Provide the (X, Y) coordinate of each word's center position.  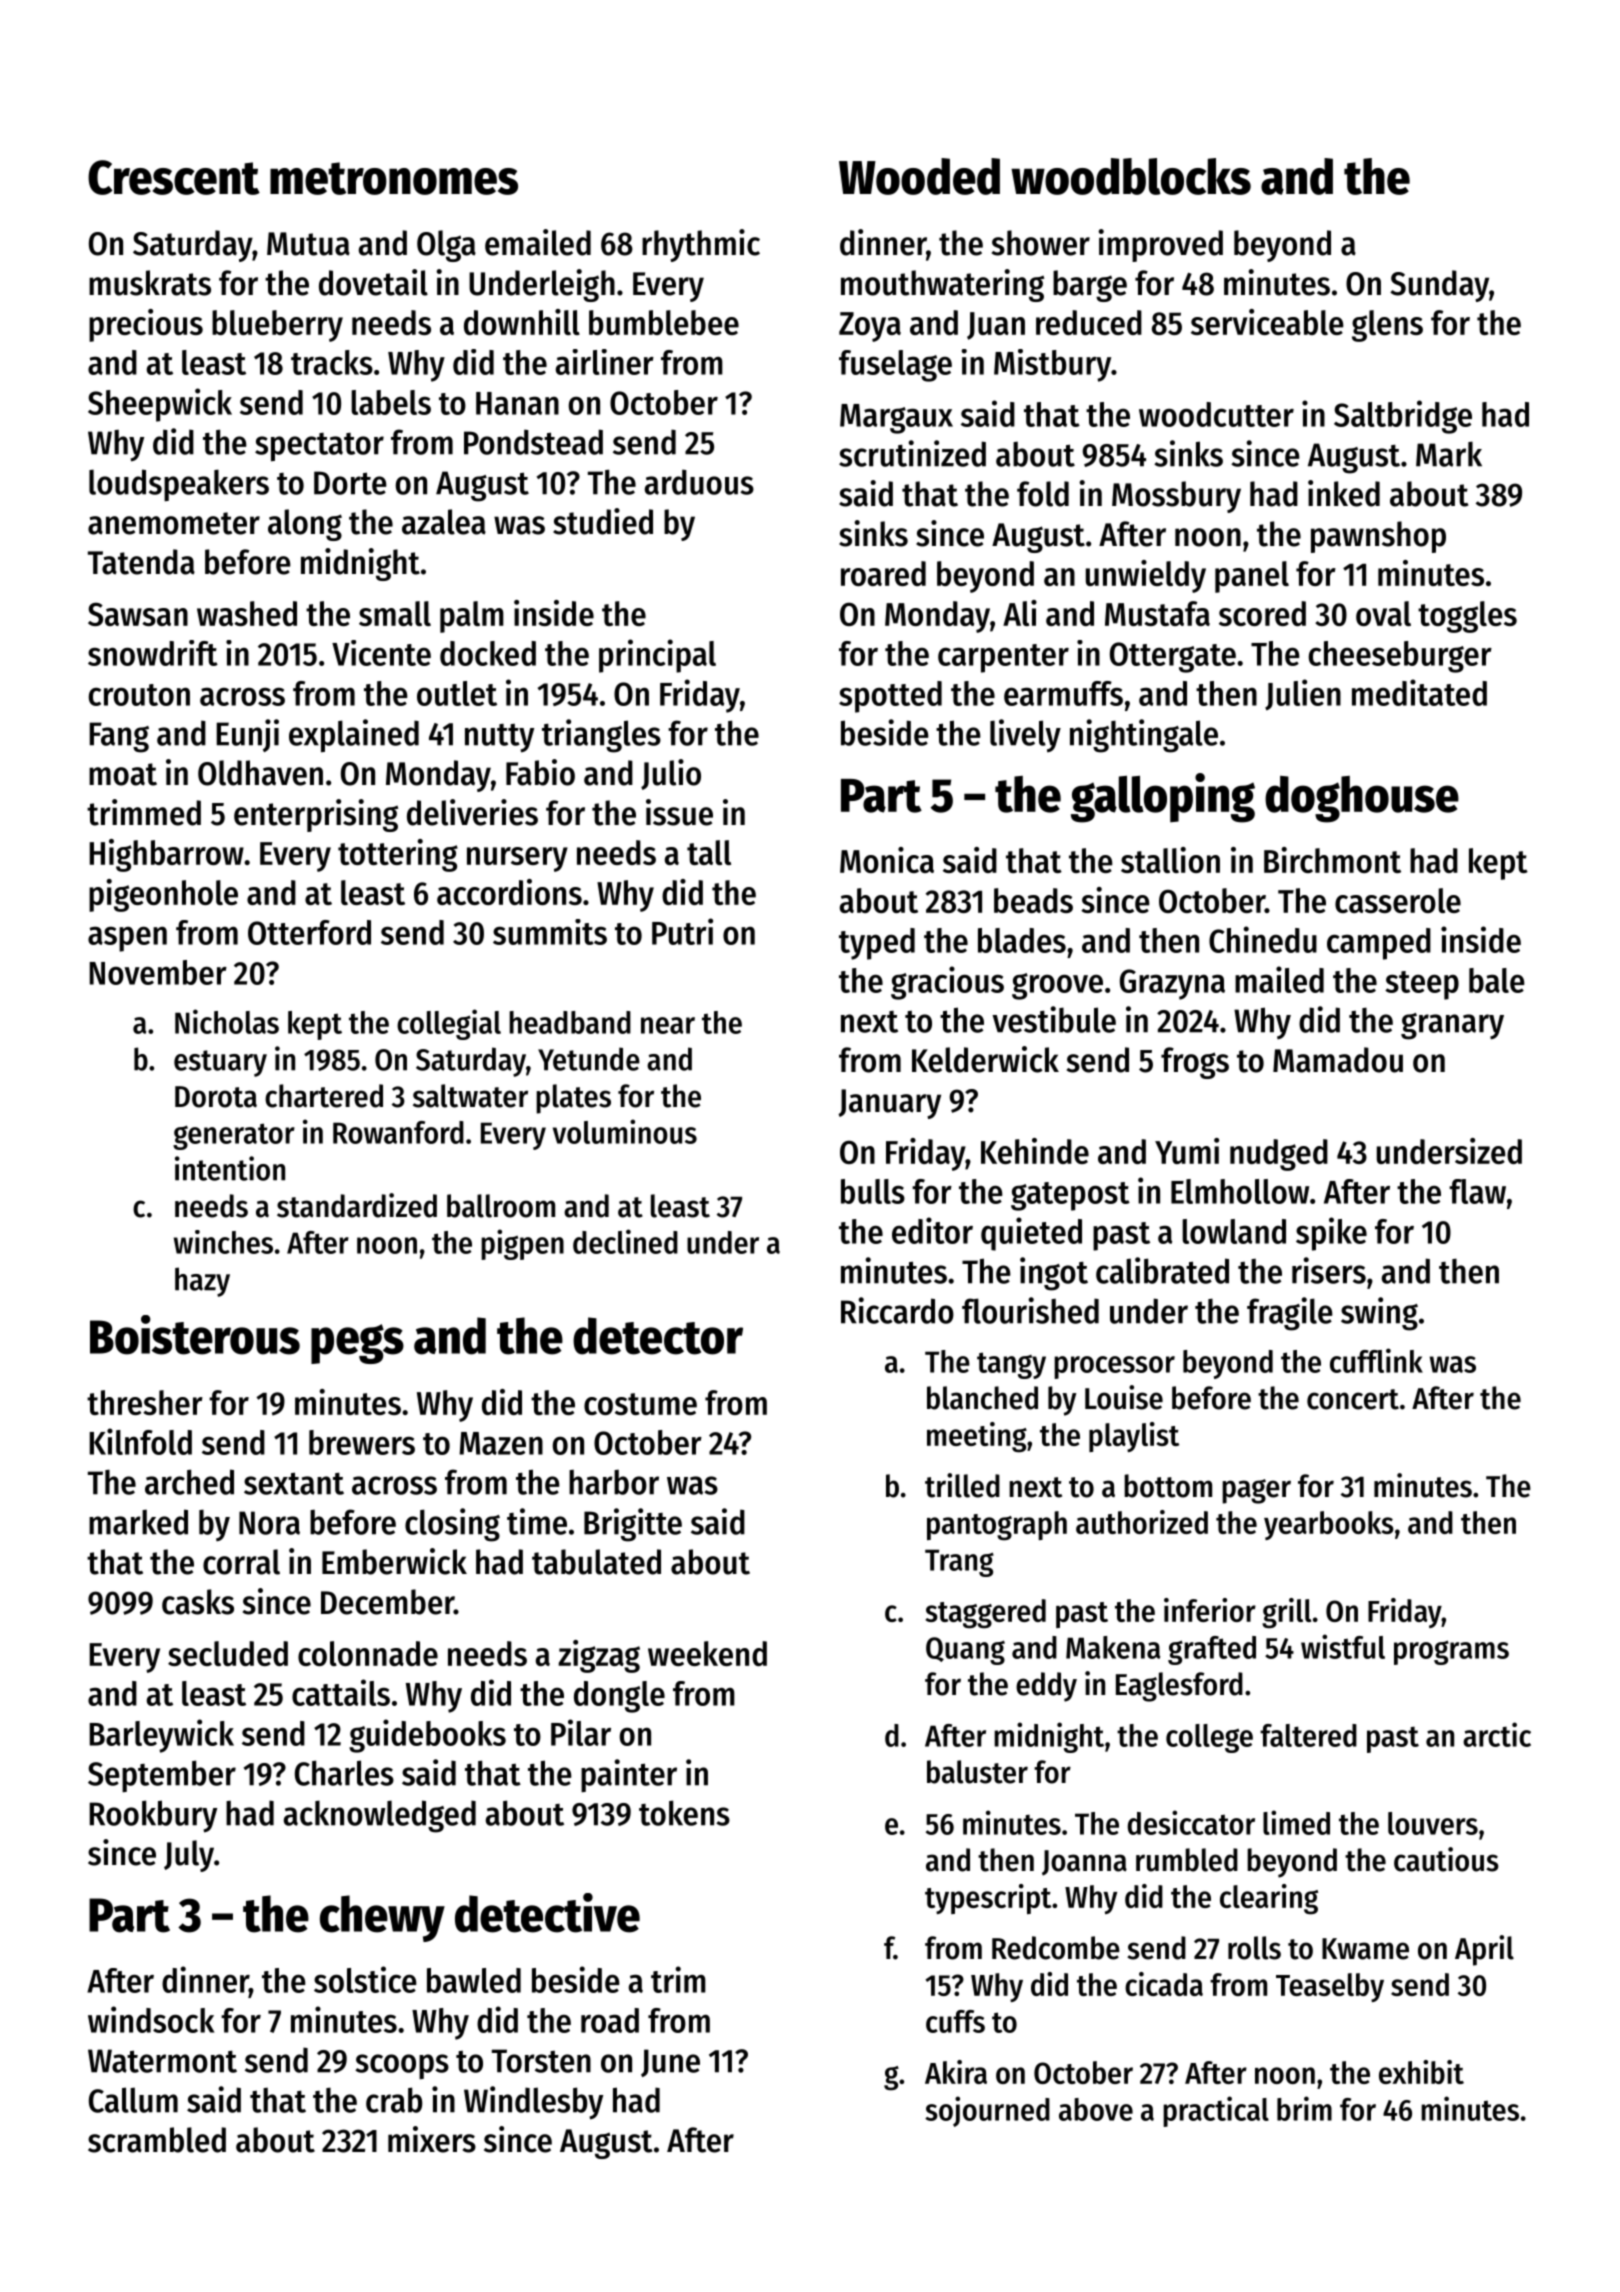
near (668, 1025)
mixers (432, 2139)
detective (547, 1913)
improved (1160, 245)
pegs (357, 1344)
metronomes (394, 178)
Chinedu (1263, 939)
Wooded (919, 176)
